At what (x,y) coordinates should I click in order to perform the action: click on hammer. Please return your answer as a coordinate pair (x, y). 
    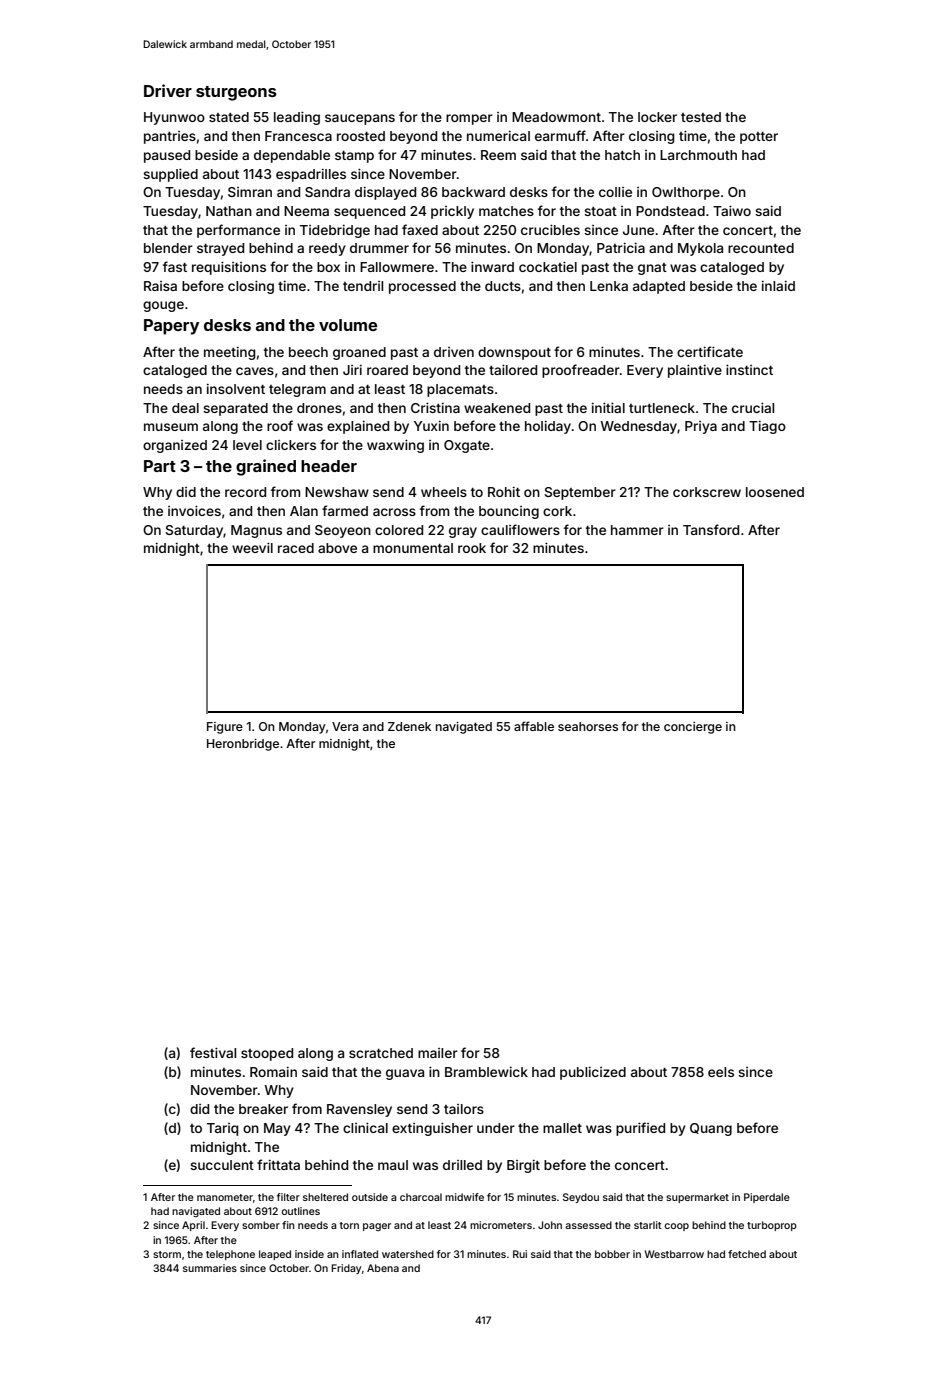
    Looking at the image, I should click on (637, 530).
